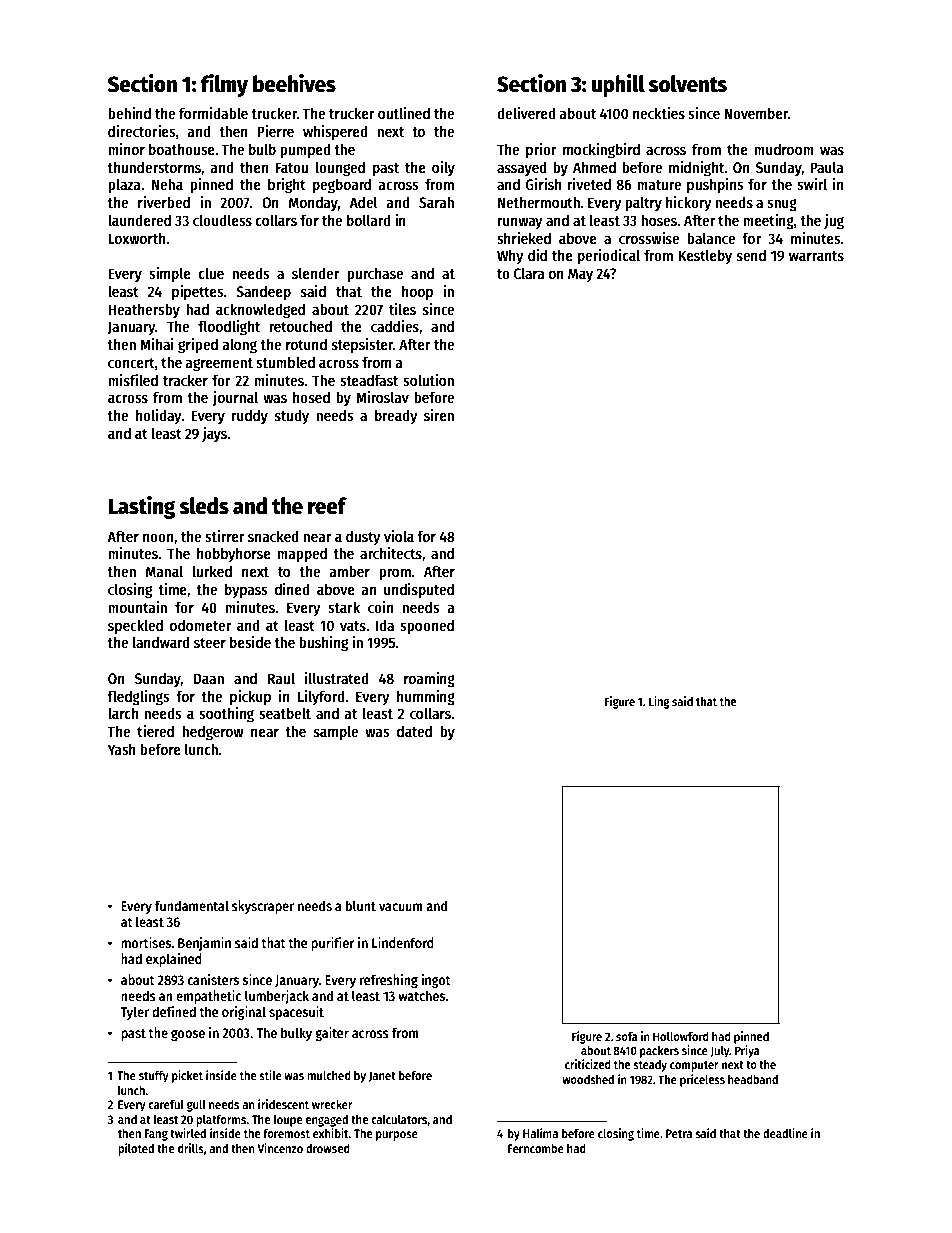  Describe the element at coordinates (222, 220) in the screenshot. I see `cloudless` at that location.
